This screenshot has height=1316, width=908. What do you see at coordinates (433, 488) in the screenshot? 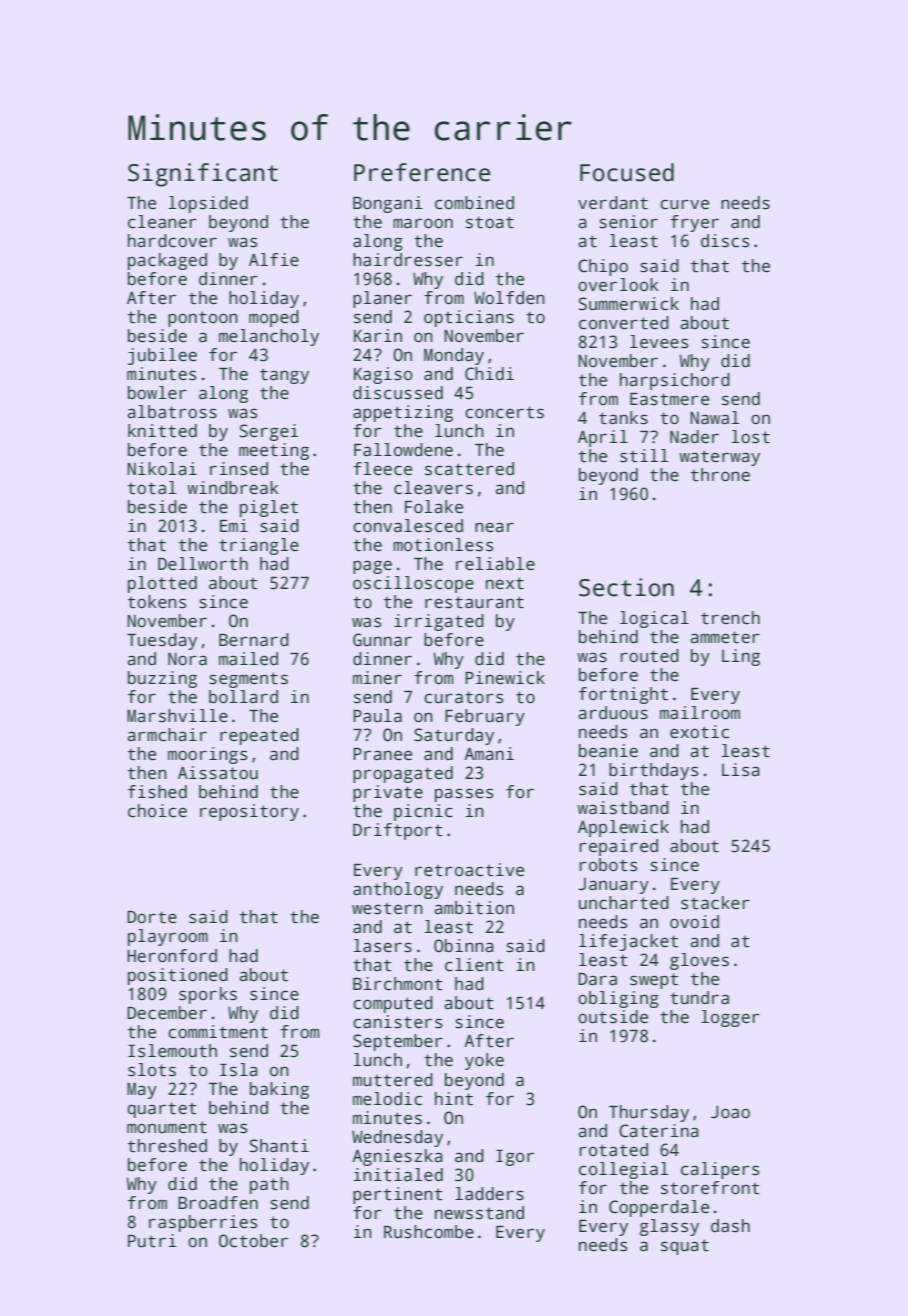
I see `cleavers` at bounding box center [433, 488].
